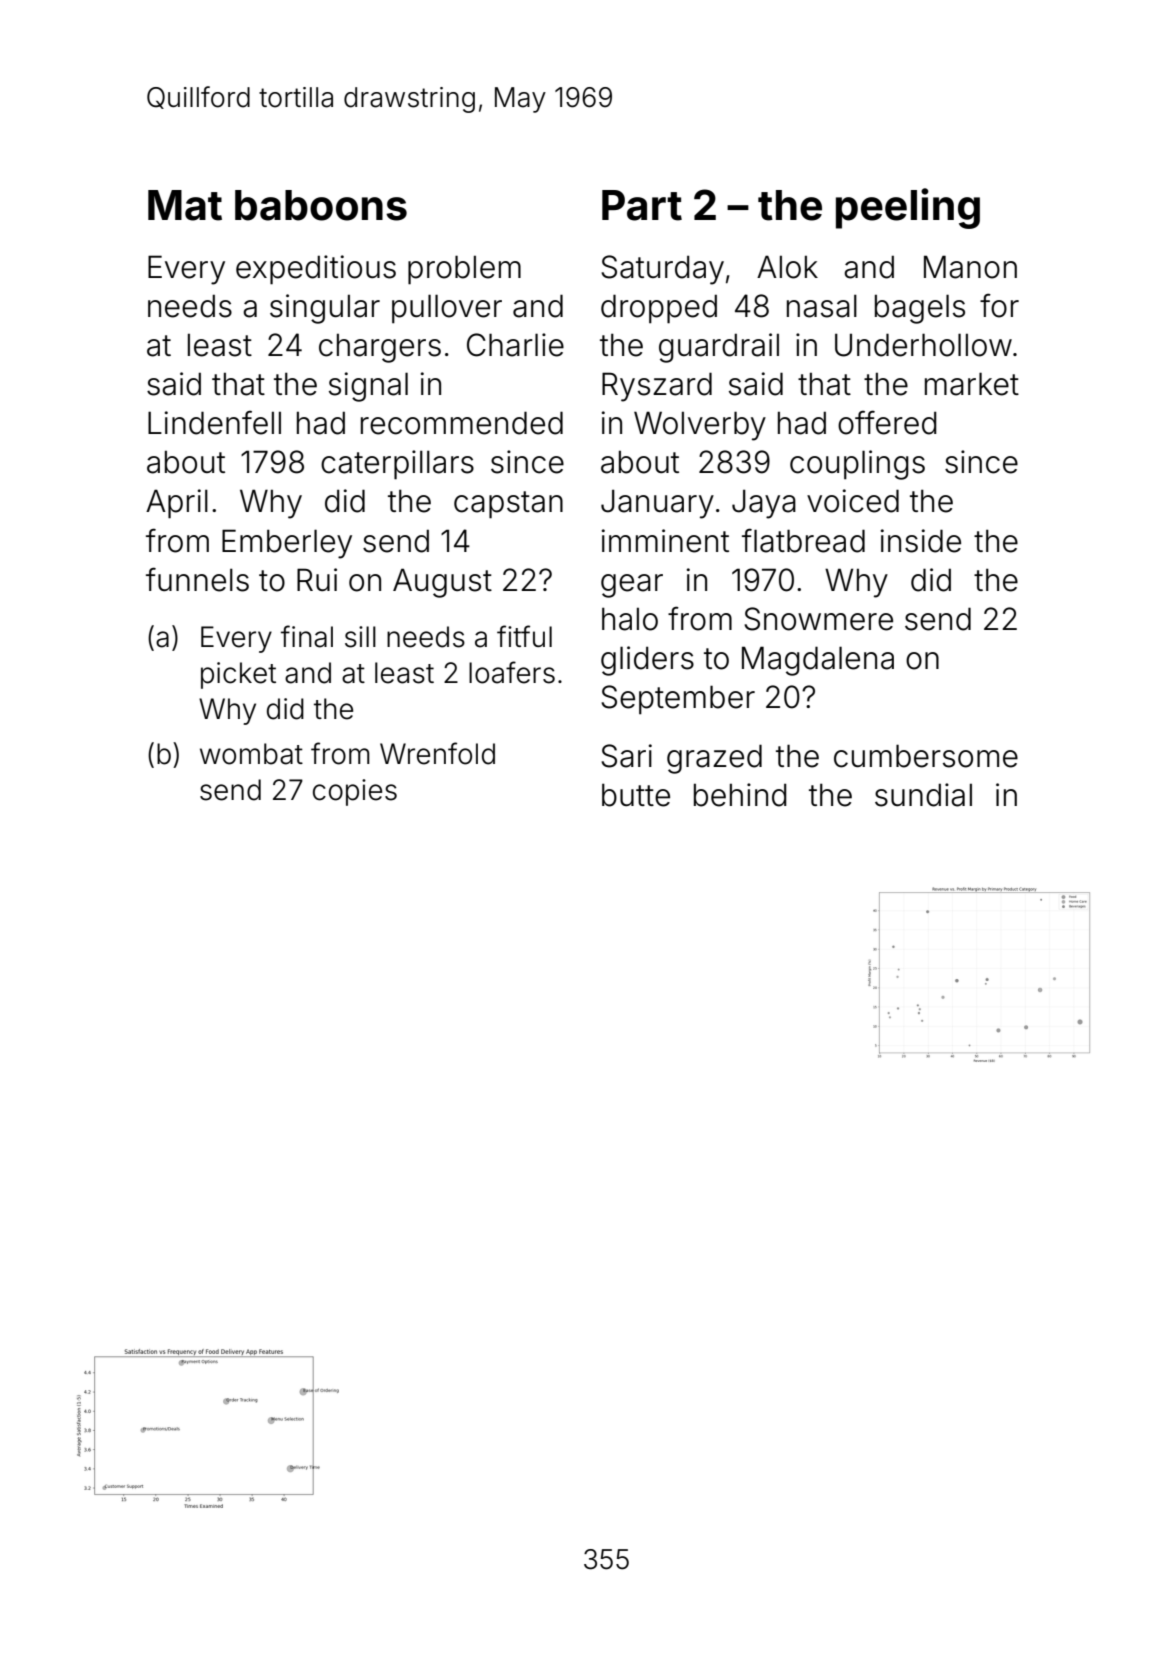 This screenshot has height=1654, width=1165. I want to click on Wrenfold, so click(437, 753).
